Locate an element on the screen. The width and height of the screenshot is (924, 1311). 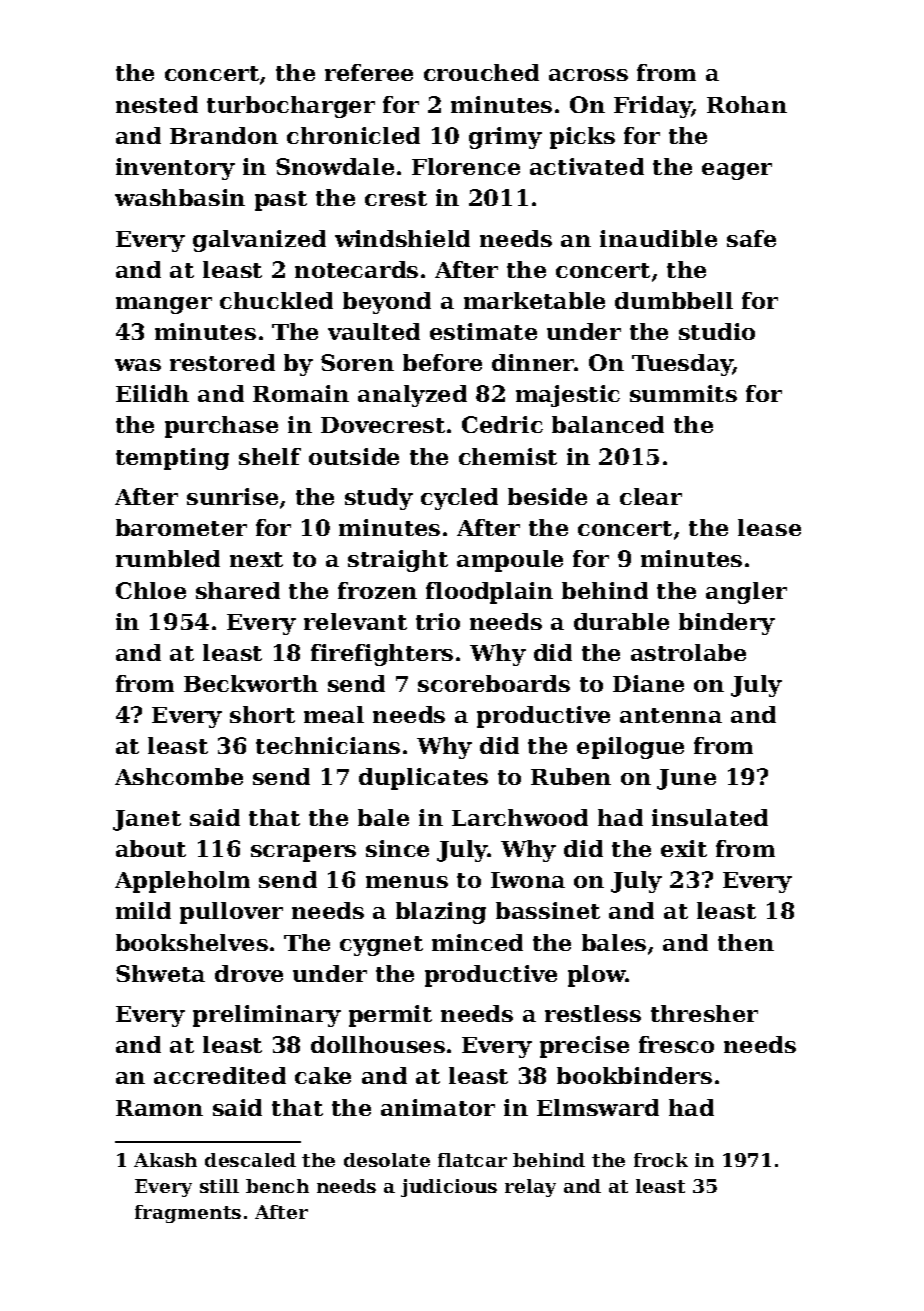
Shweta is located at coordinates (160, 973).
